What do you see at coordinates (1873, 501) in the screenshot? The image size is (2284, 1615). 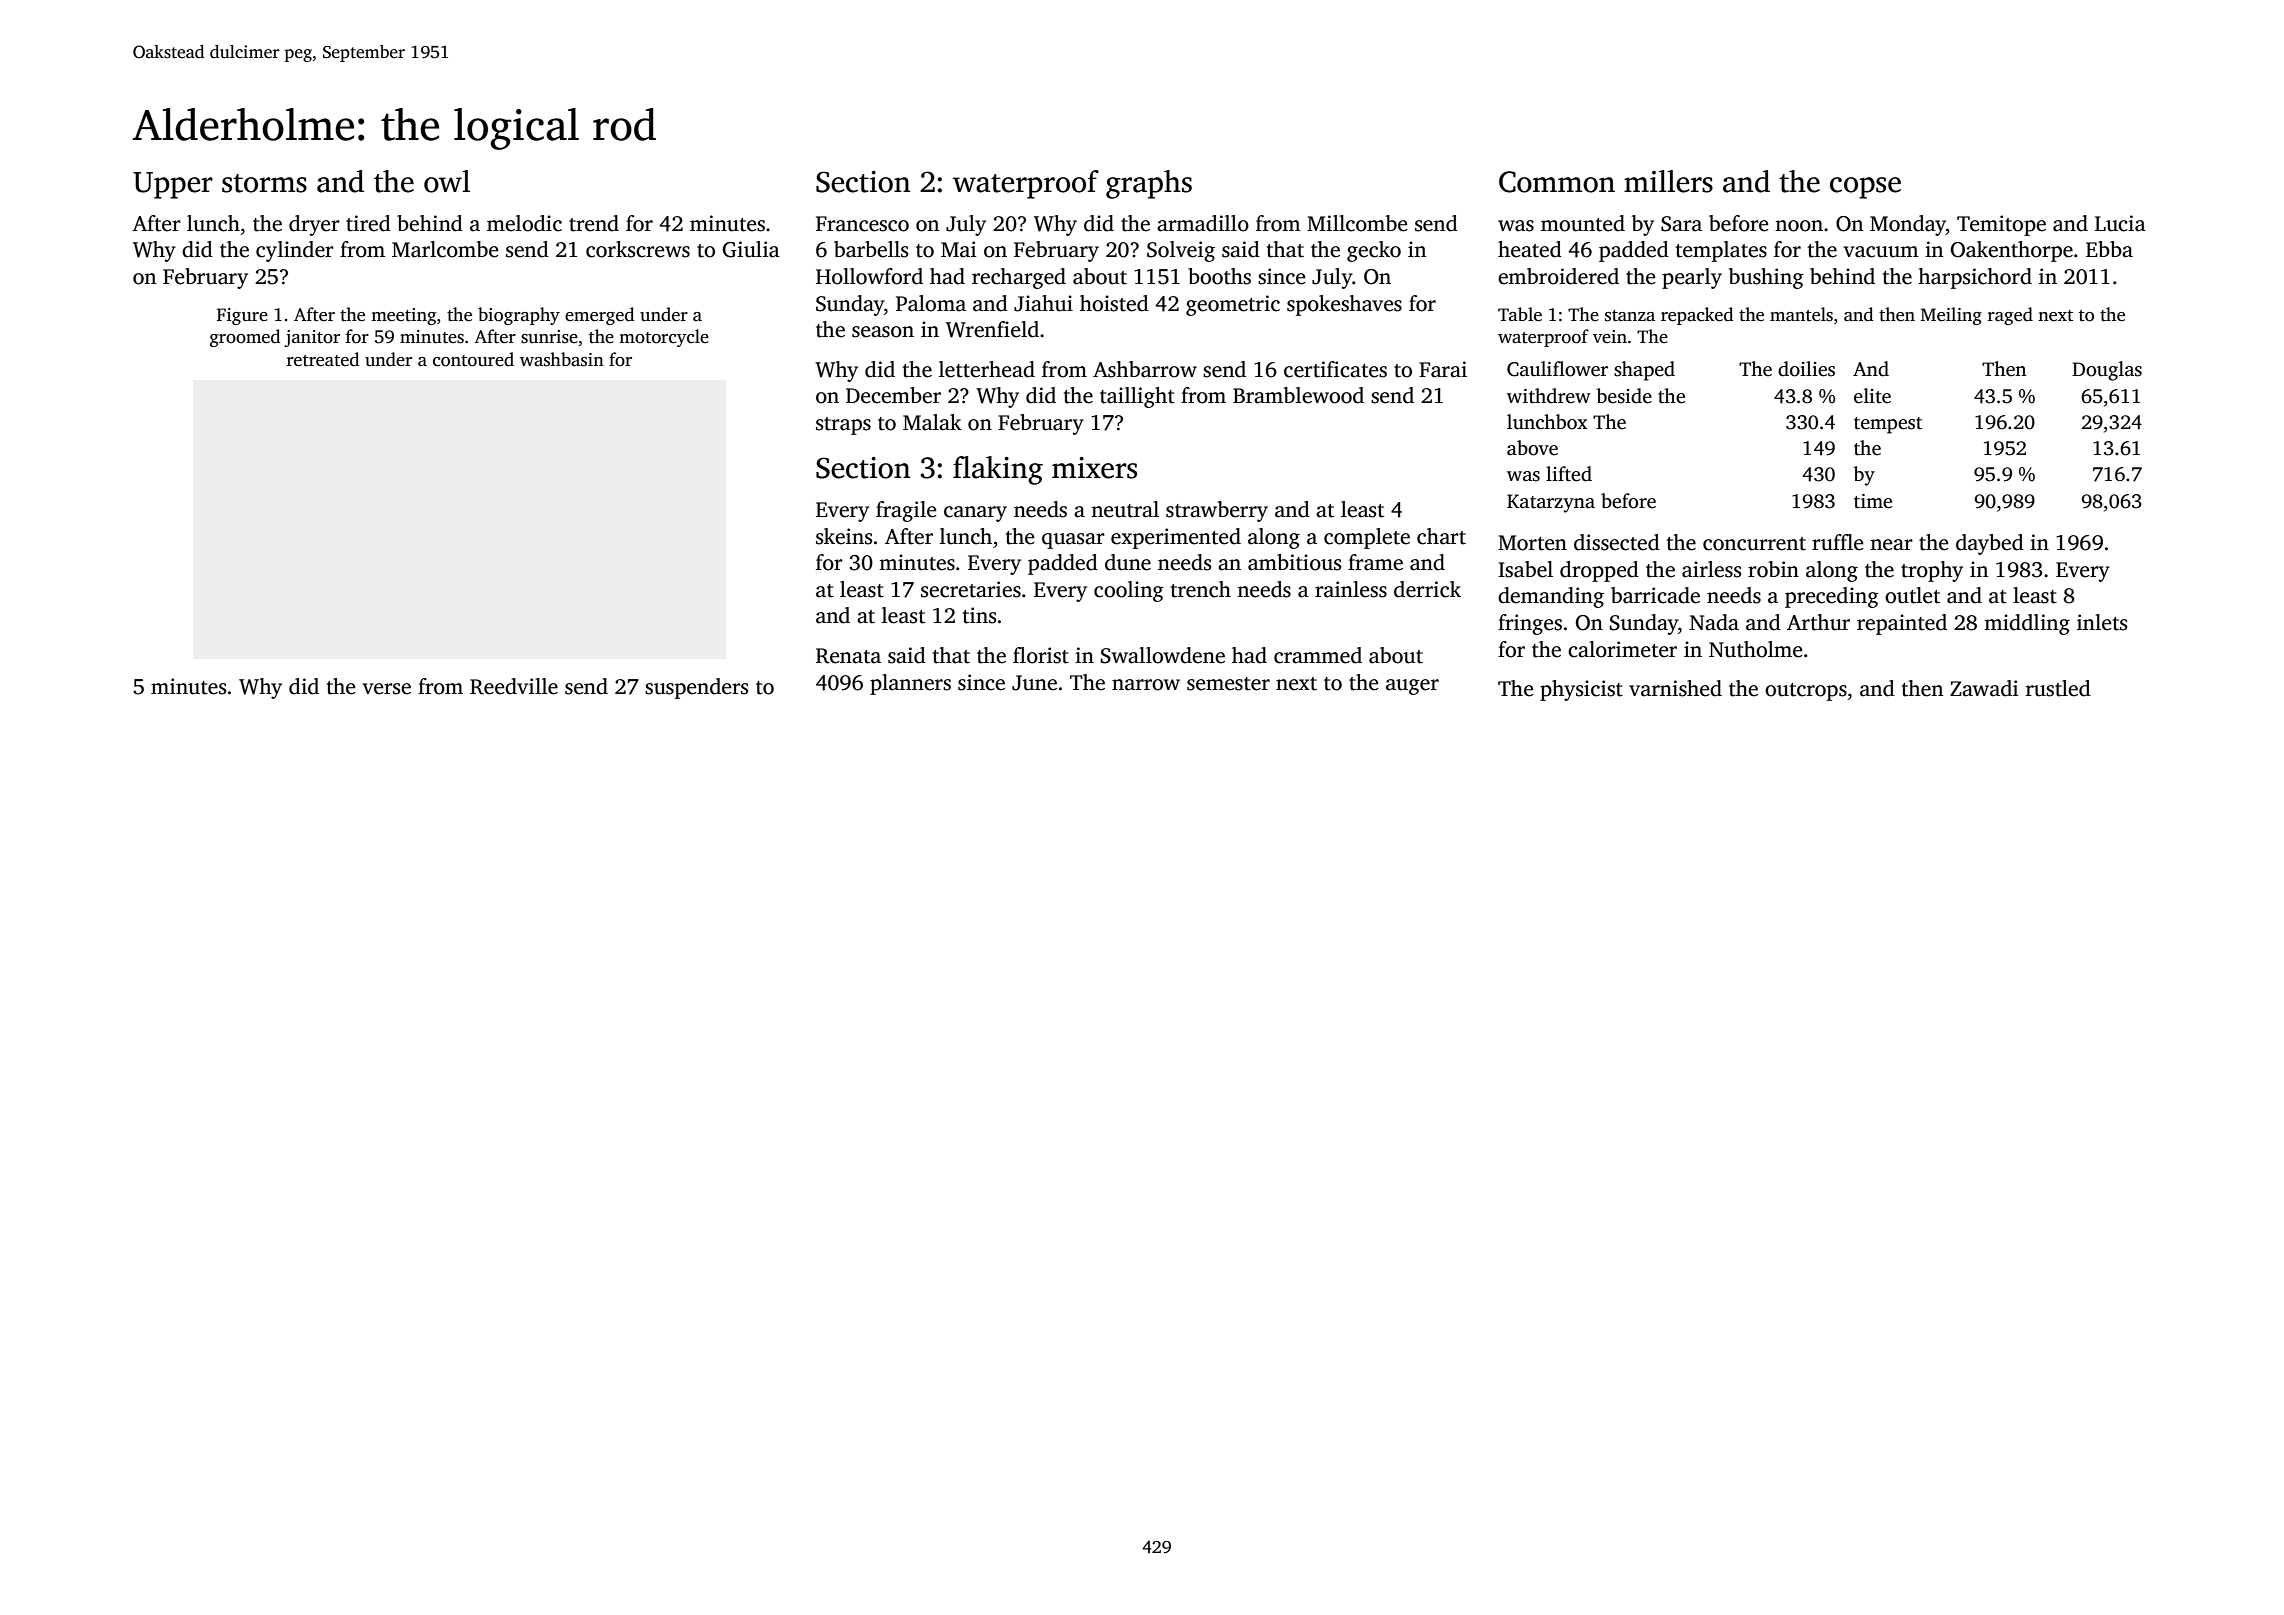 I see `time` at bounding box center [1873, 501].
